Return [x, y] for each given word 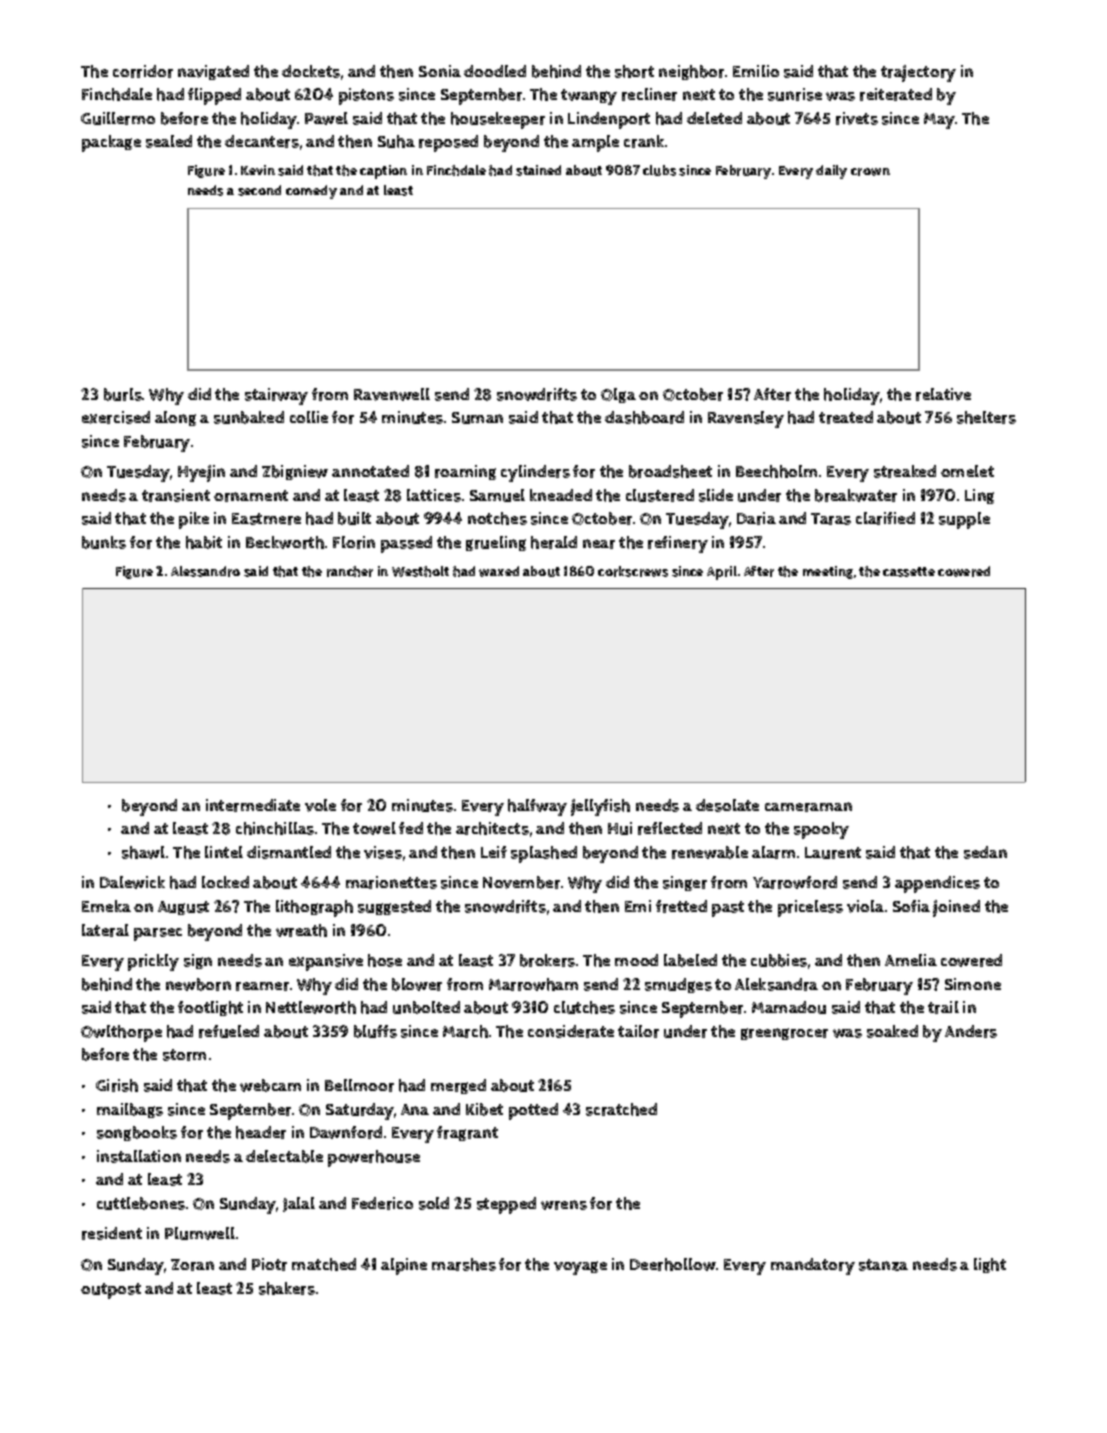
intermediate [253, 805]
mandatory [813, 1266]
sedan [985, 852]
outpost [111, 1291]
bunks [104, 542]
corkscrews [633, 571]
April [722, 573]
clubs [659, 170]
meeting [828, 572]
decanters [262, 141]
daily [831, 172]
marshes [464, 1264]
